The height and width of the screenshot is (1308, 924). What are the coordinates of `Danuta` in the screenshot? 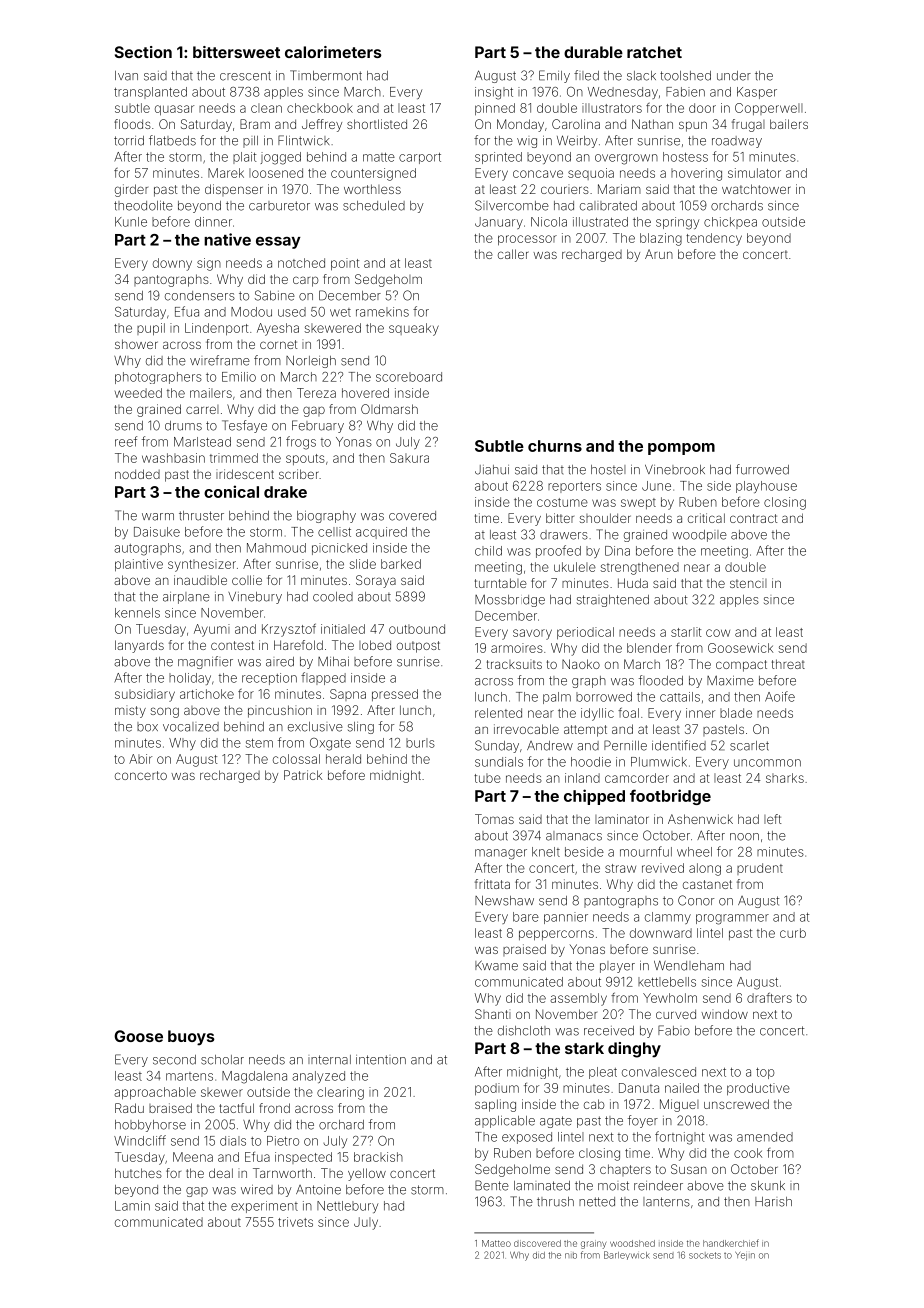 It's located at (639, 1088).
